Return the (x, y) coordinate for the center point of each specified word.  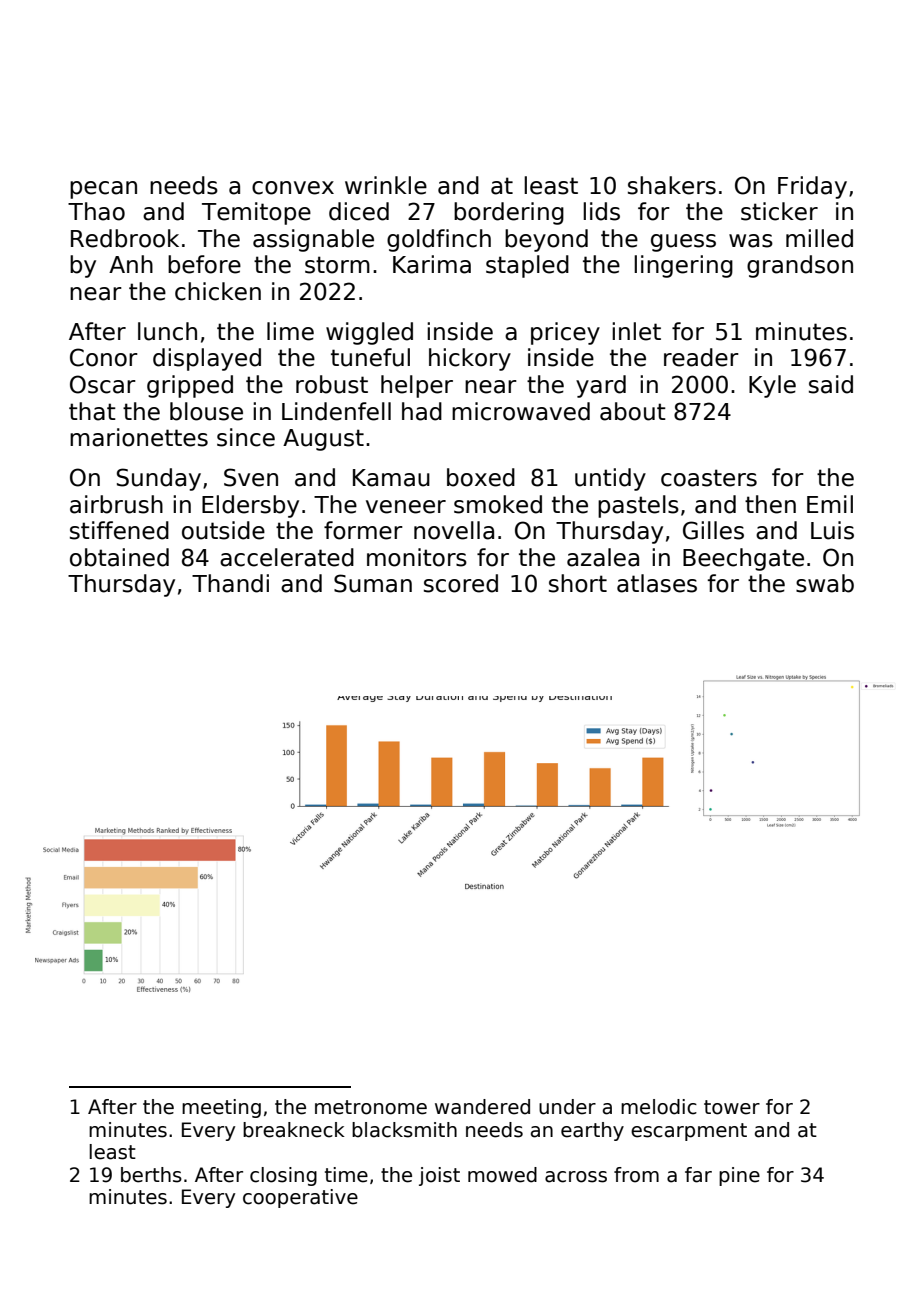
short (578, 583)
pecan (103, 190)
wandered (482, 1107)
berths (151, 1175)
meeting (221, 1108)
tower (732, 1107)
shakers (672, 185)
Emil (830, 504)
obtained (119, 557)
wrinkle (386, 185)
